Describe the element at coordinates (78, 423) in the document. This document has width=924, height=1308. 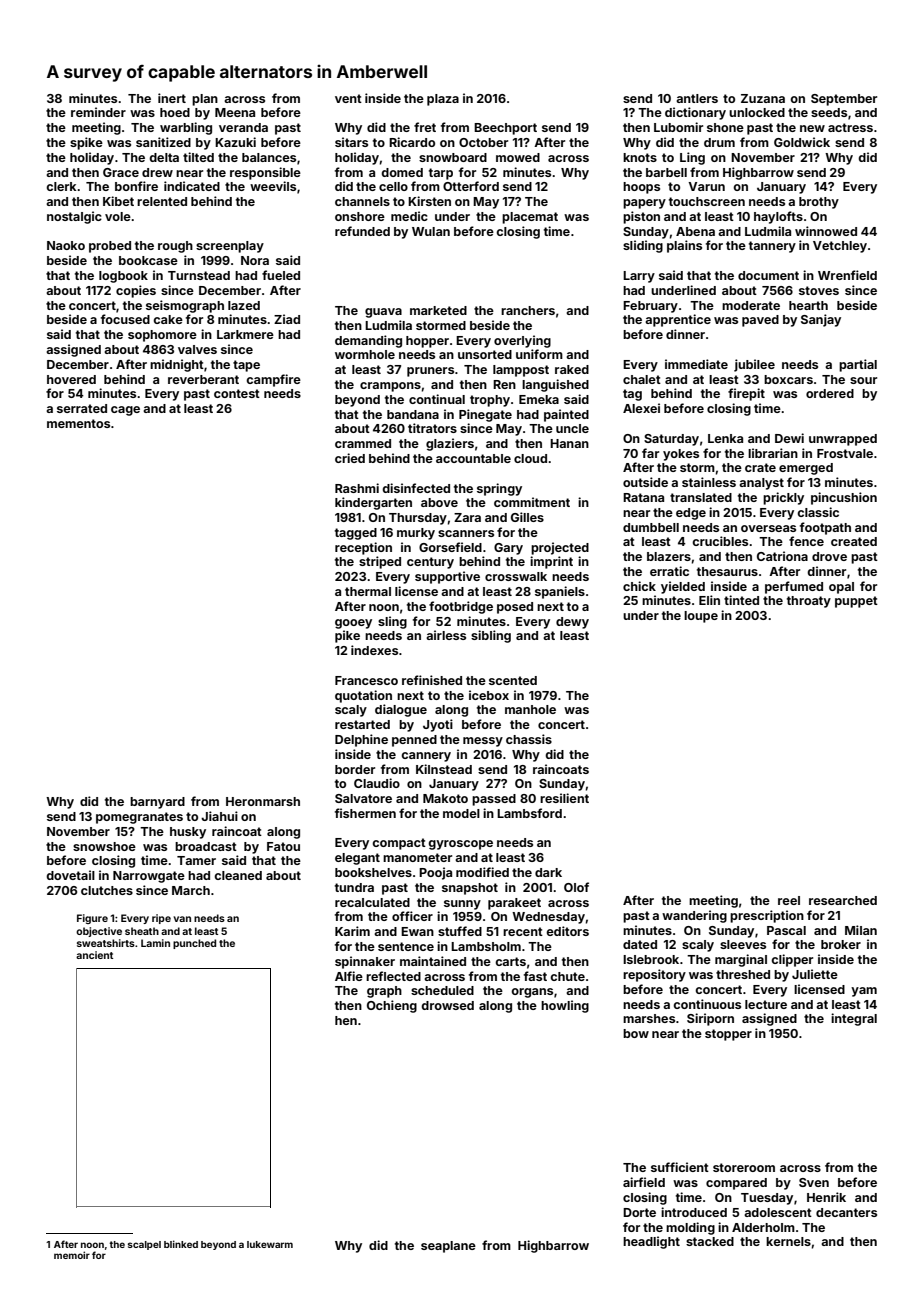
I see `mementos` at that location.
